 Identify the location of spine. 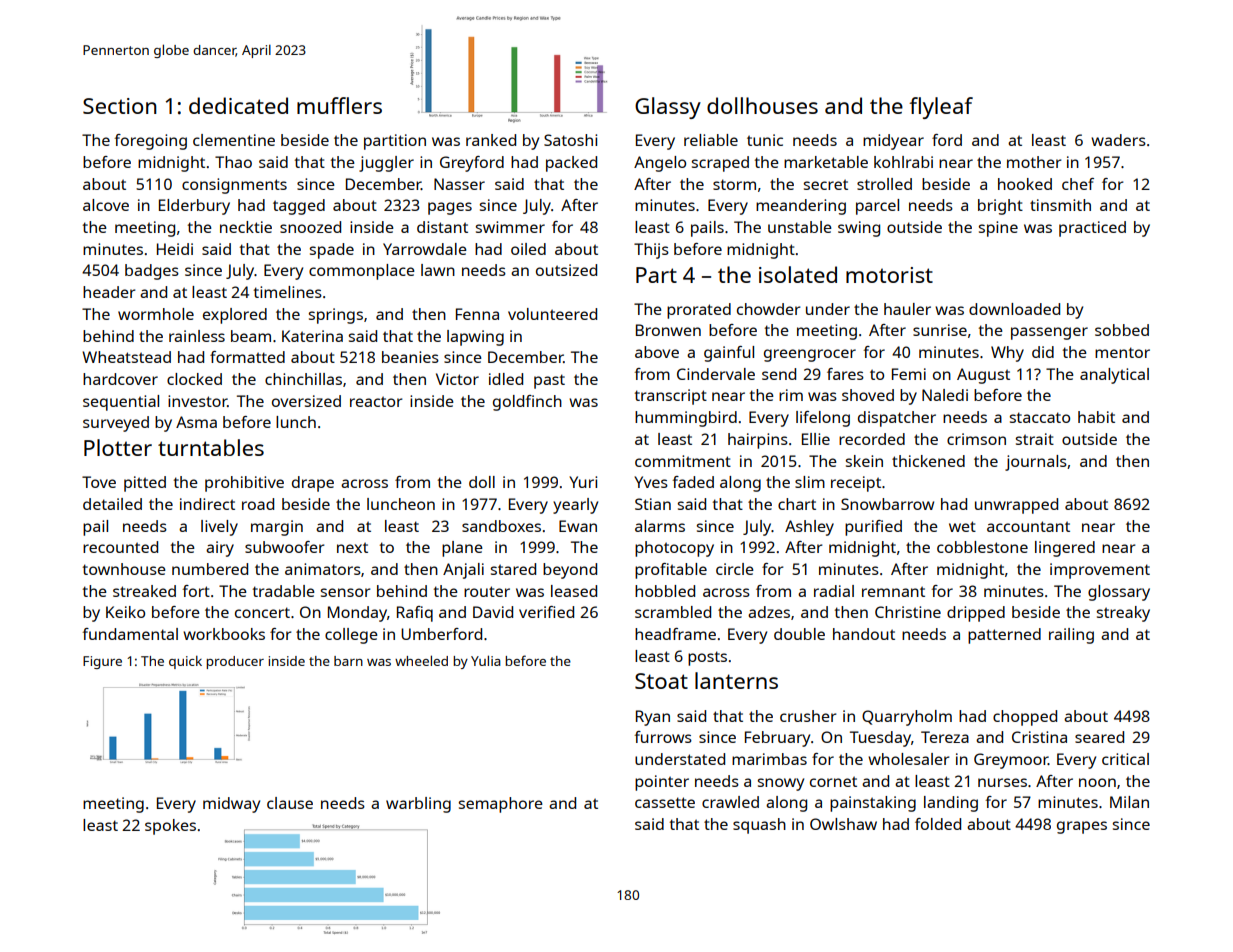
(998, 229).
